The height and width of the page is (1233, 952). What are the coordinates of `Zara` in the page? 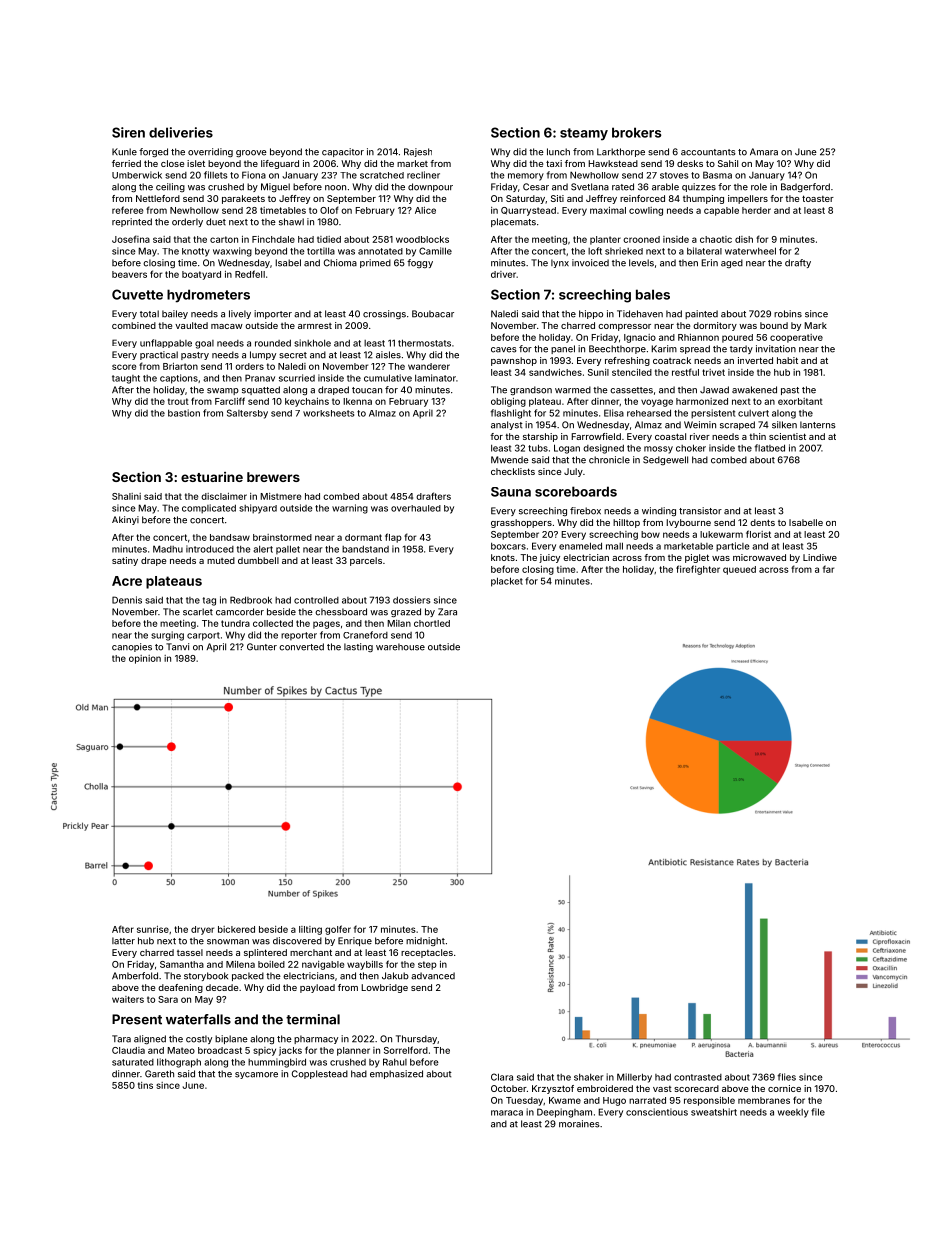 It's located at (447, 612).
